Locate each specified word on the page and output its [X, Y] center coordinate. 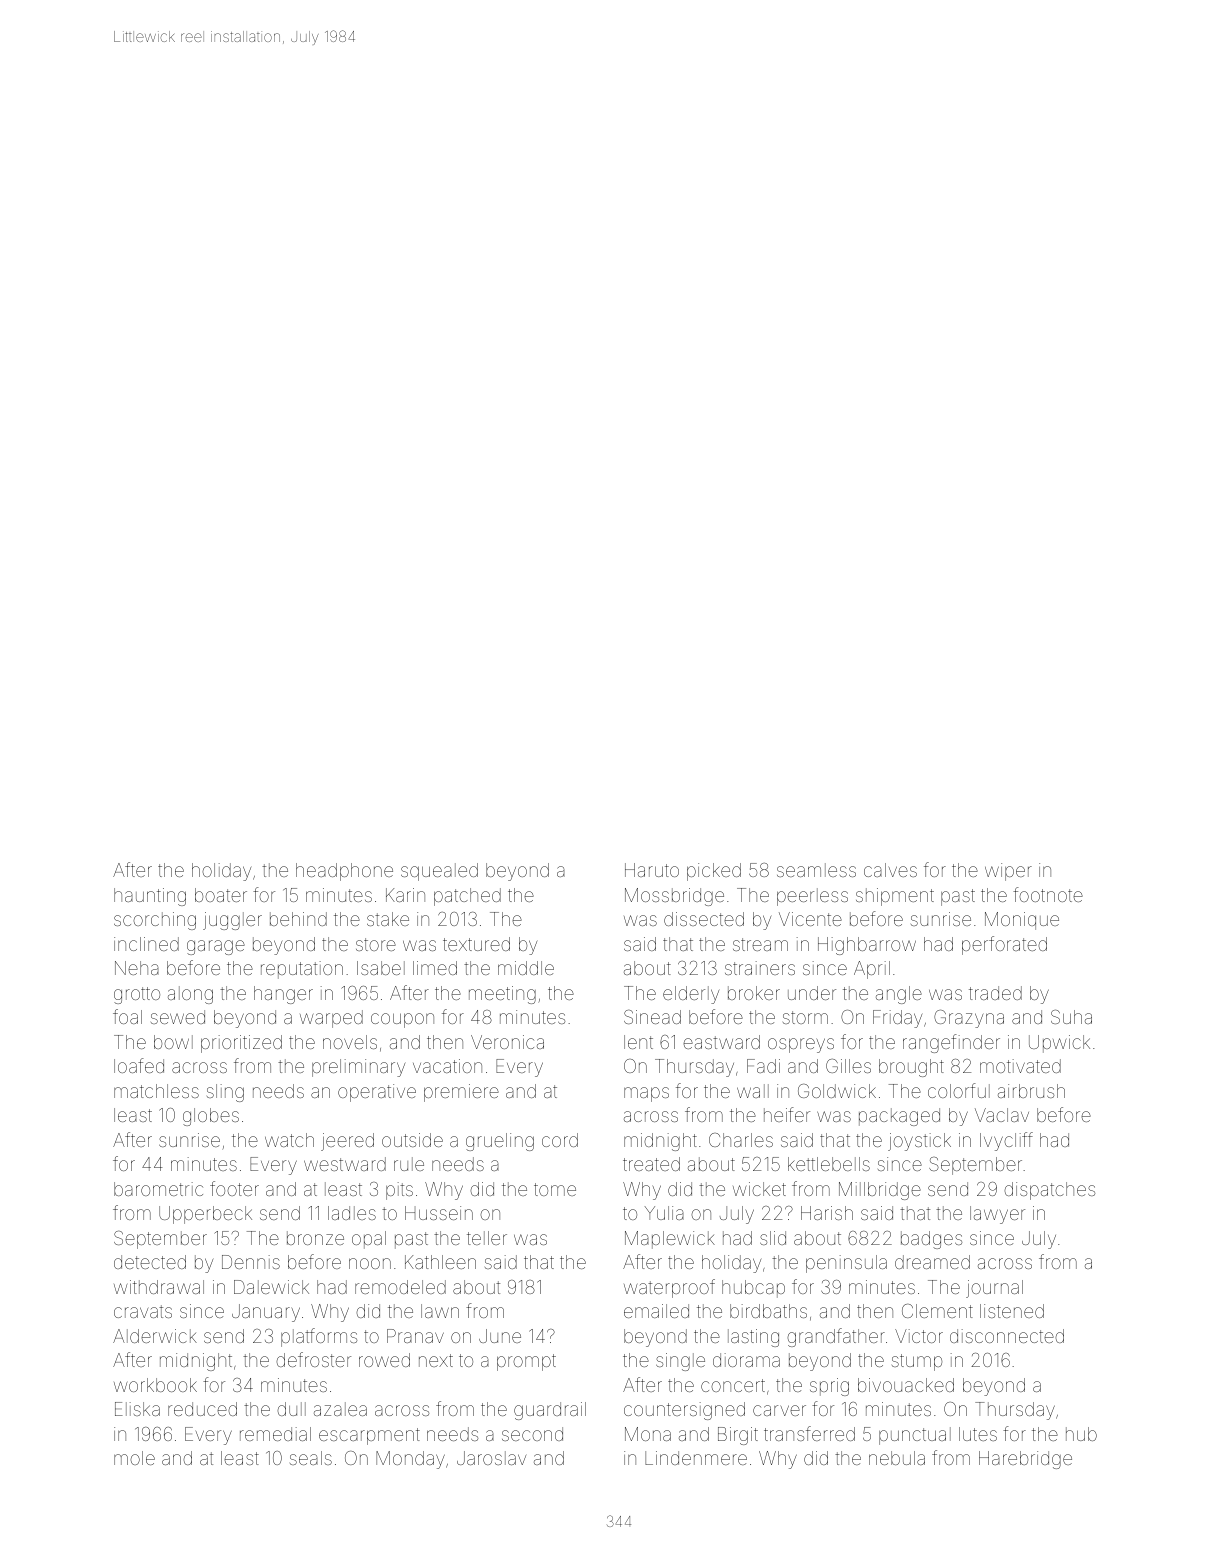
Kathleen [440, 1262]
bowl [173, 1042]
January [266, 1313]
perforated [1004, 945]
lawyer [997, 1215]
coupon [402, 1020]
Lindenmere [696, 1458]
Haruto [652, 870]
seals [311, 1458]
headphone [344, 872]
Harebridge [1025, 1460]
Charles [741, 1140]
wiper [1008, 872]
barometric [158, 1189]
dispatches [1049, 1191]
